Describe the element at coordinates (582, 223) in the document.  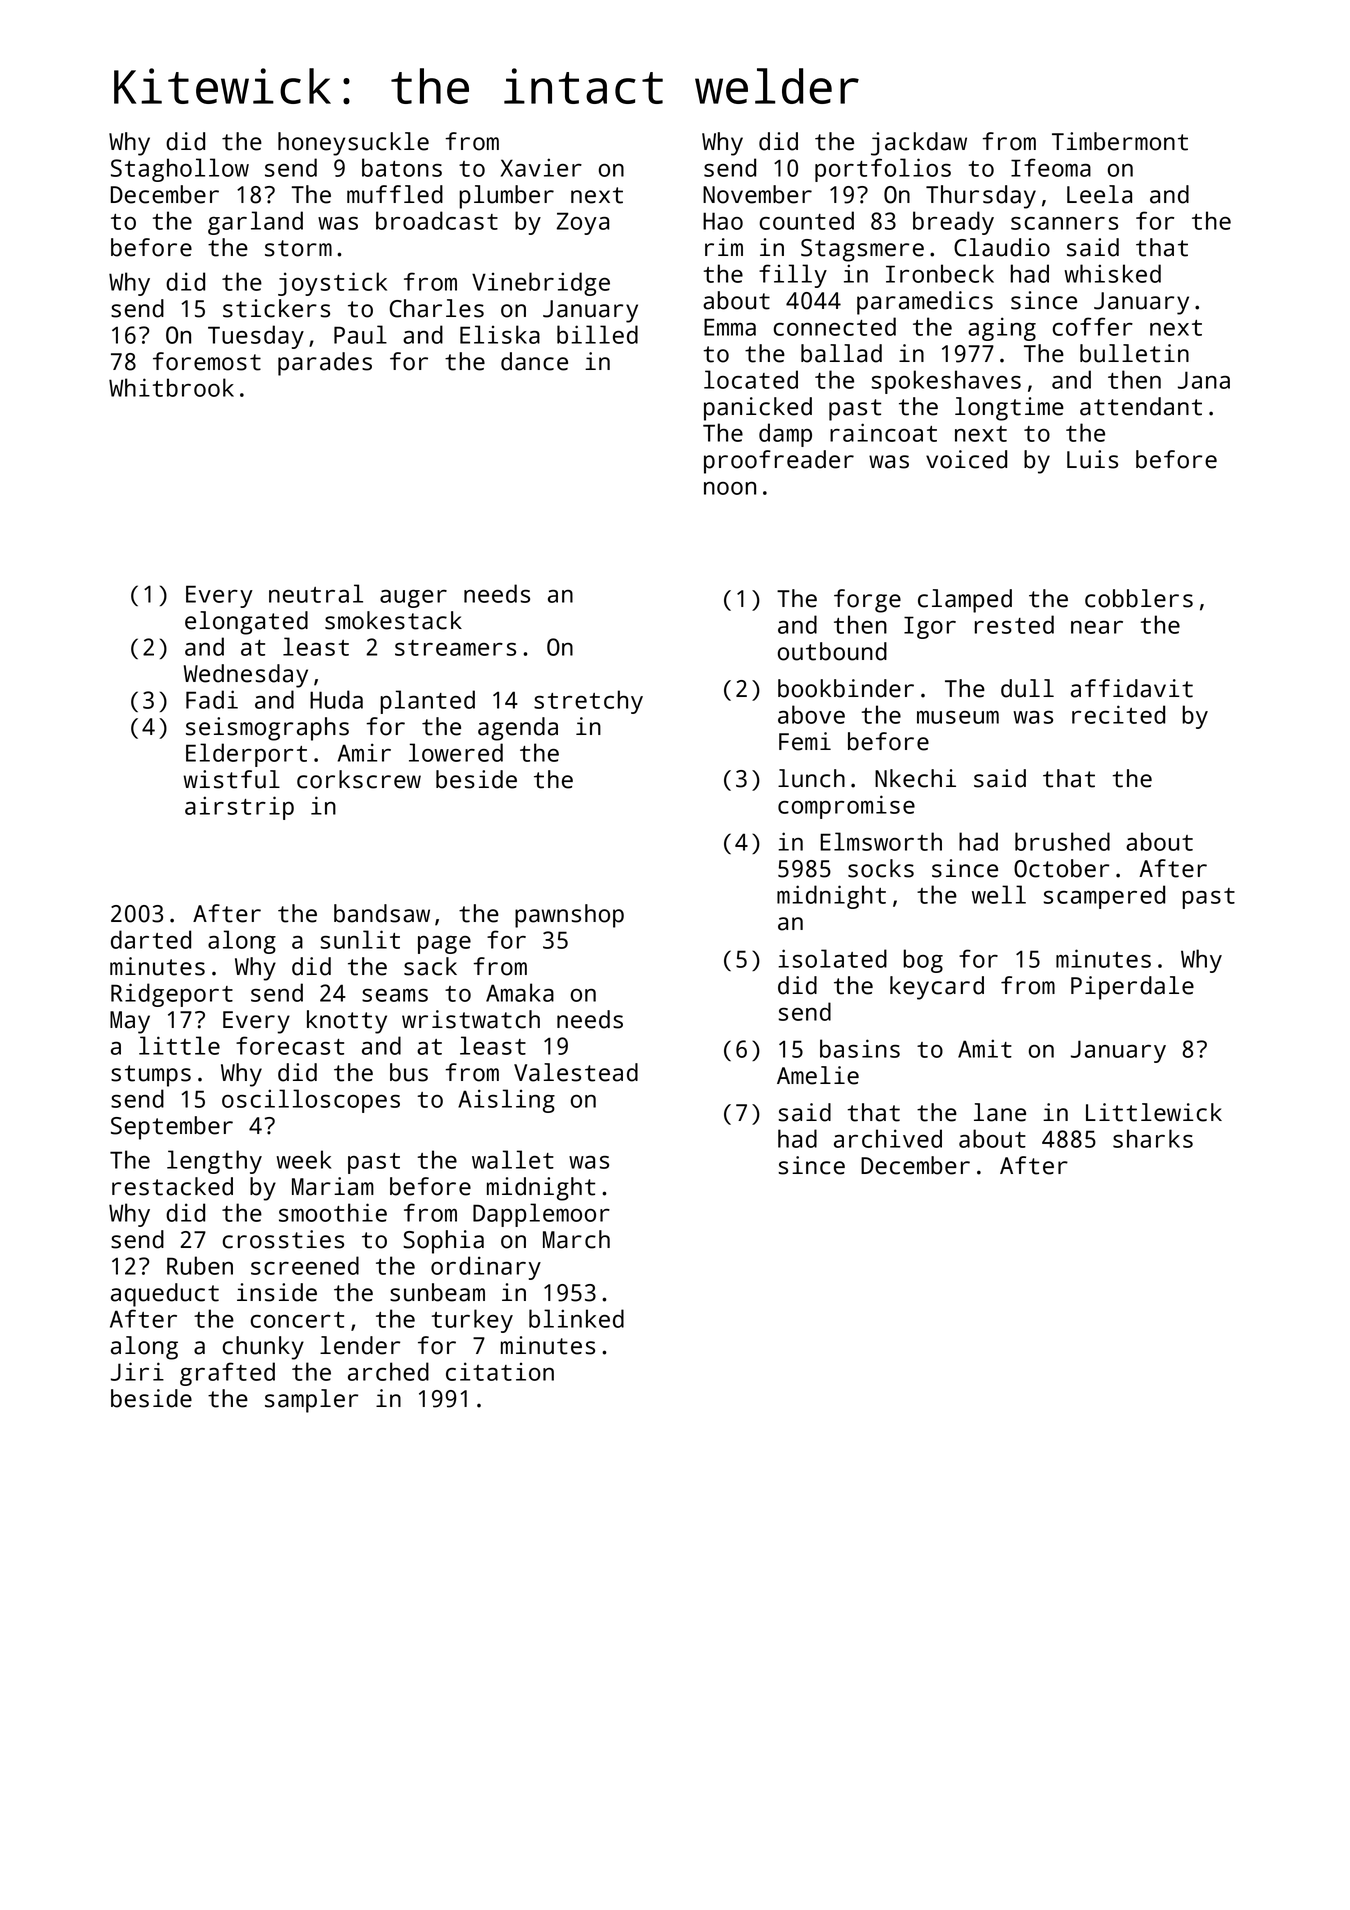
I see `Zoya` at that location.
